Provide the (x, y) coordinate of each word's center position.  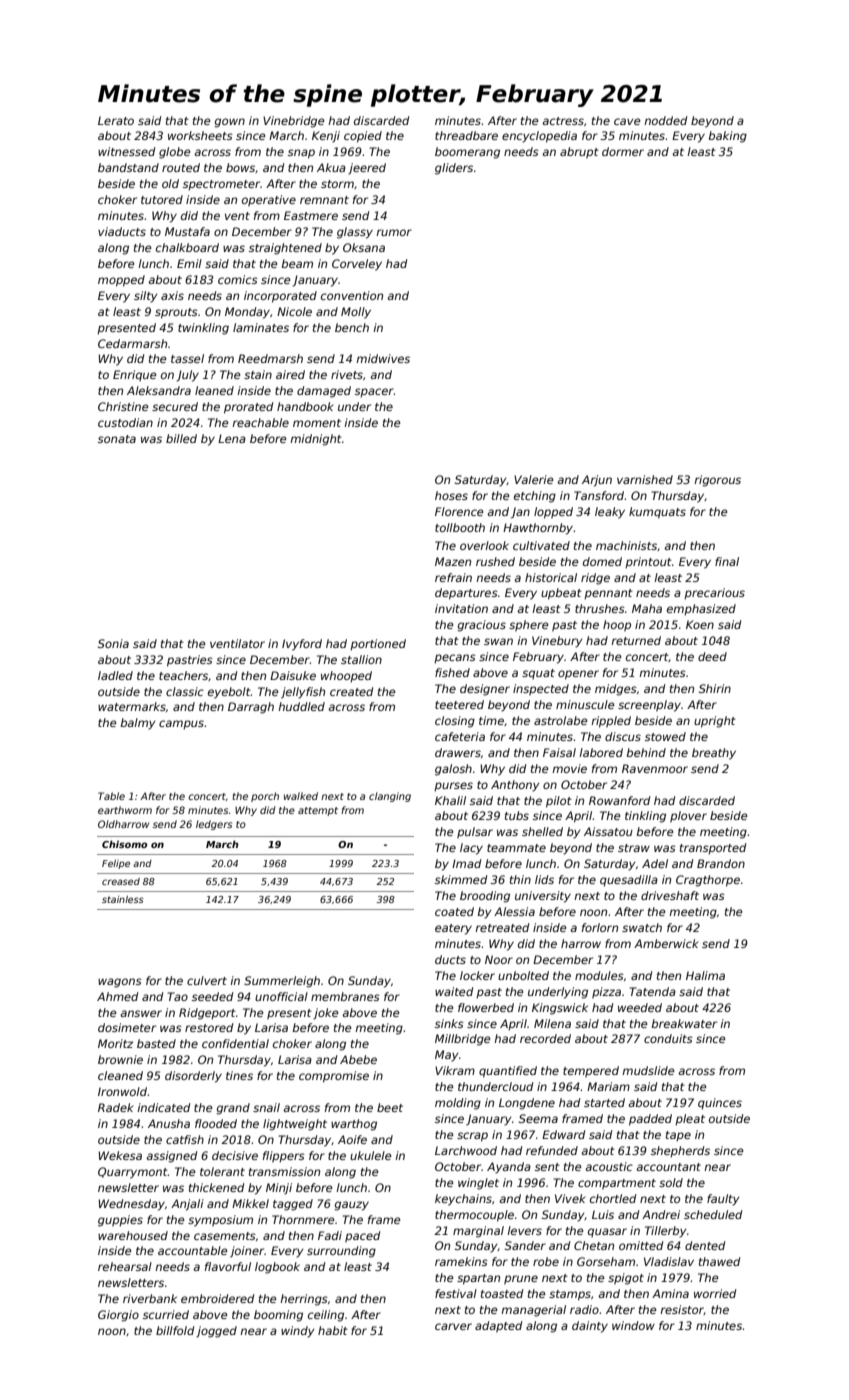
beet (390, 1107)
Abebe (358, 1059)
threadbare (466, 135)
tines (239, 1075)
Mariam (608, 1086)
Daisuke (293, 675)
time (491, 720)
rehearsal (125, 1266)
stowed (665, 736)
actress (563, 121)
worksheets (200, 135)
